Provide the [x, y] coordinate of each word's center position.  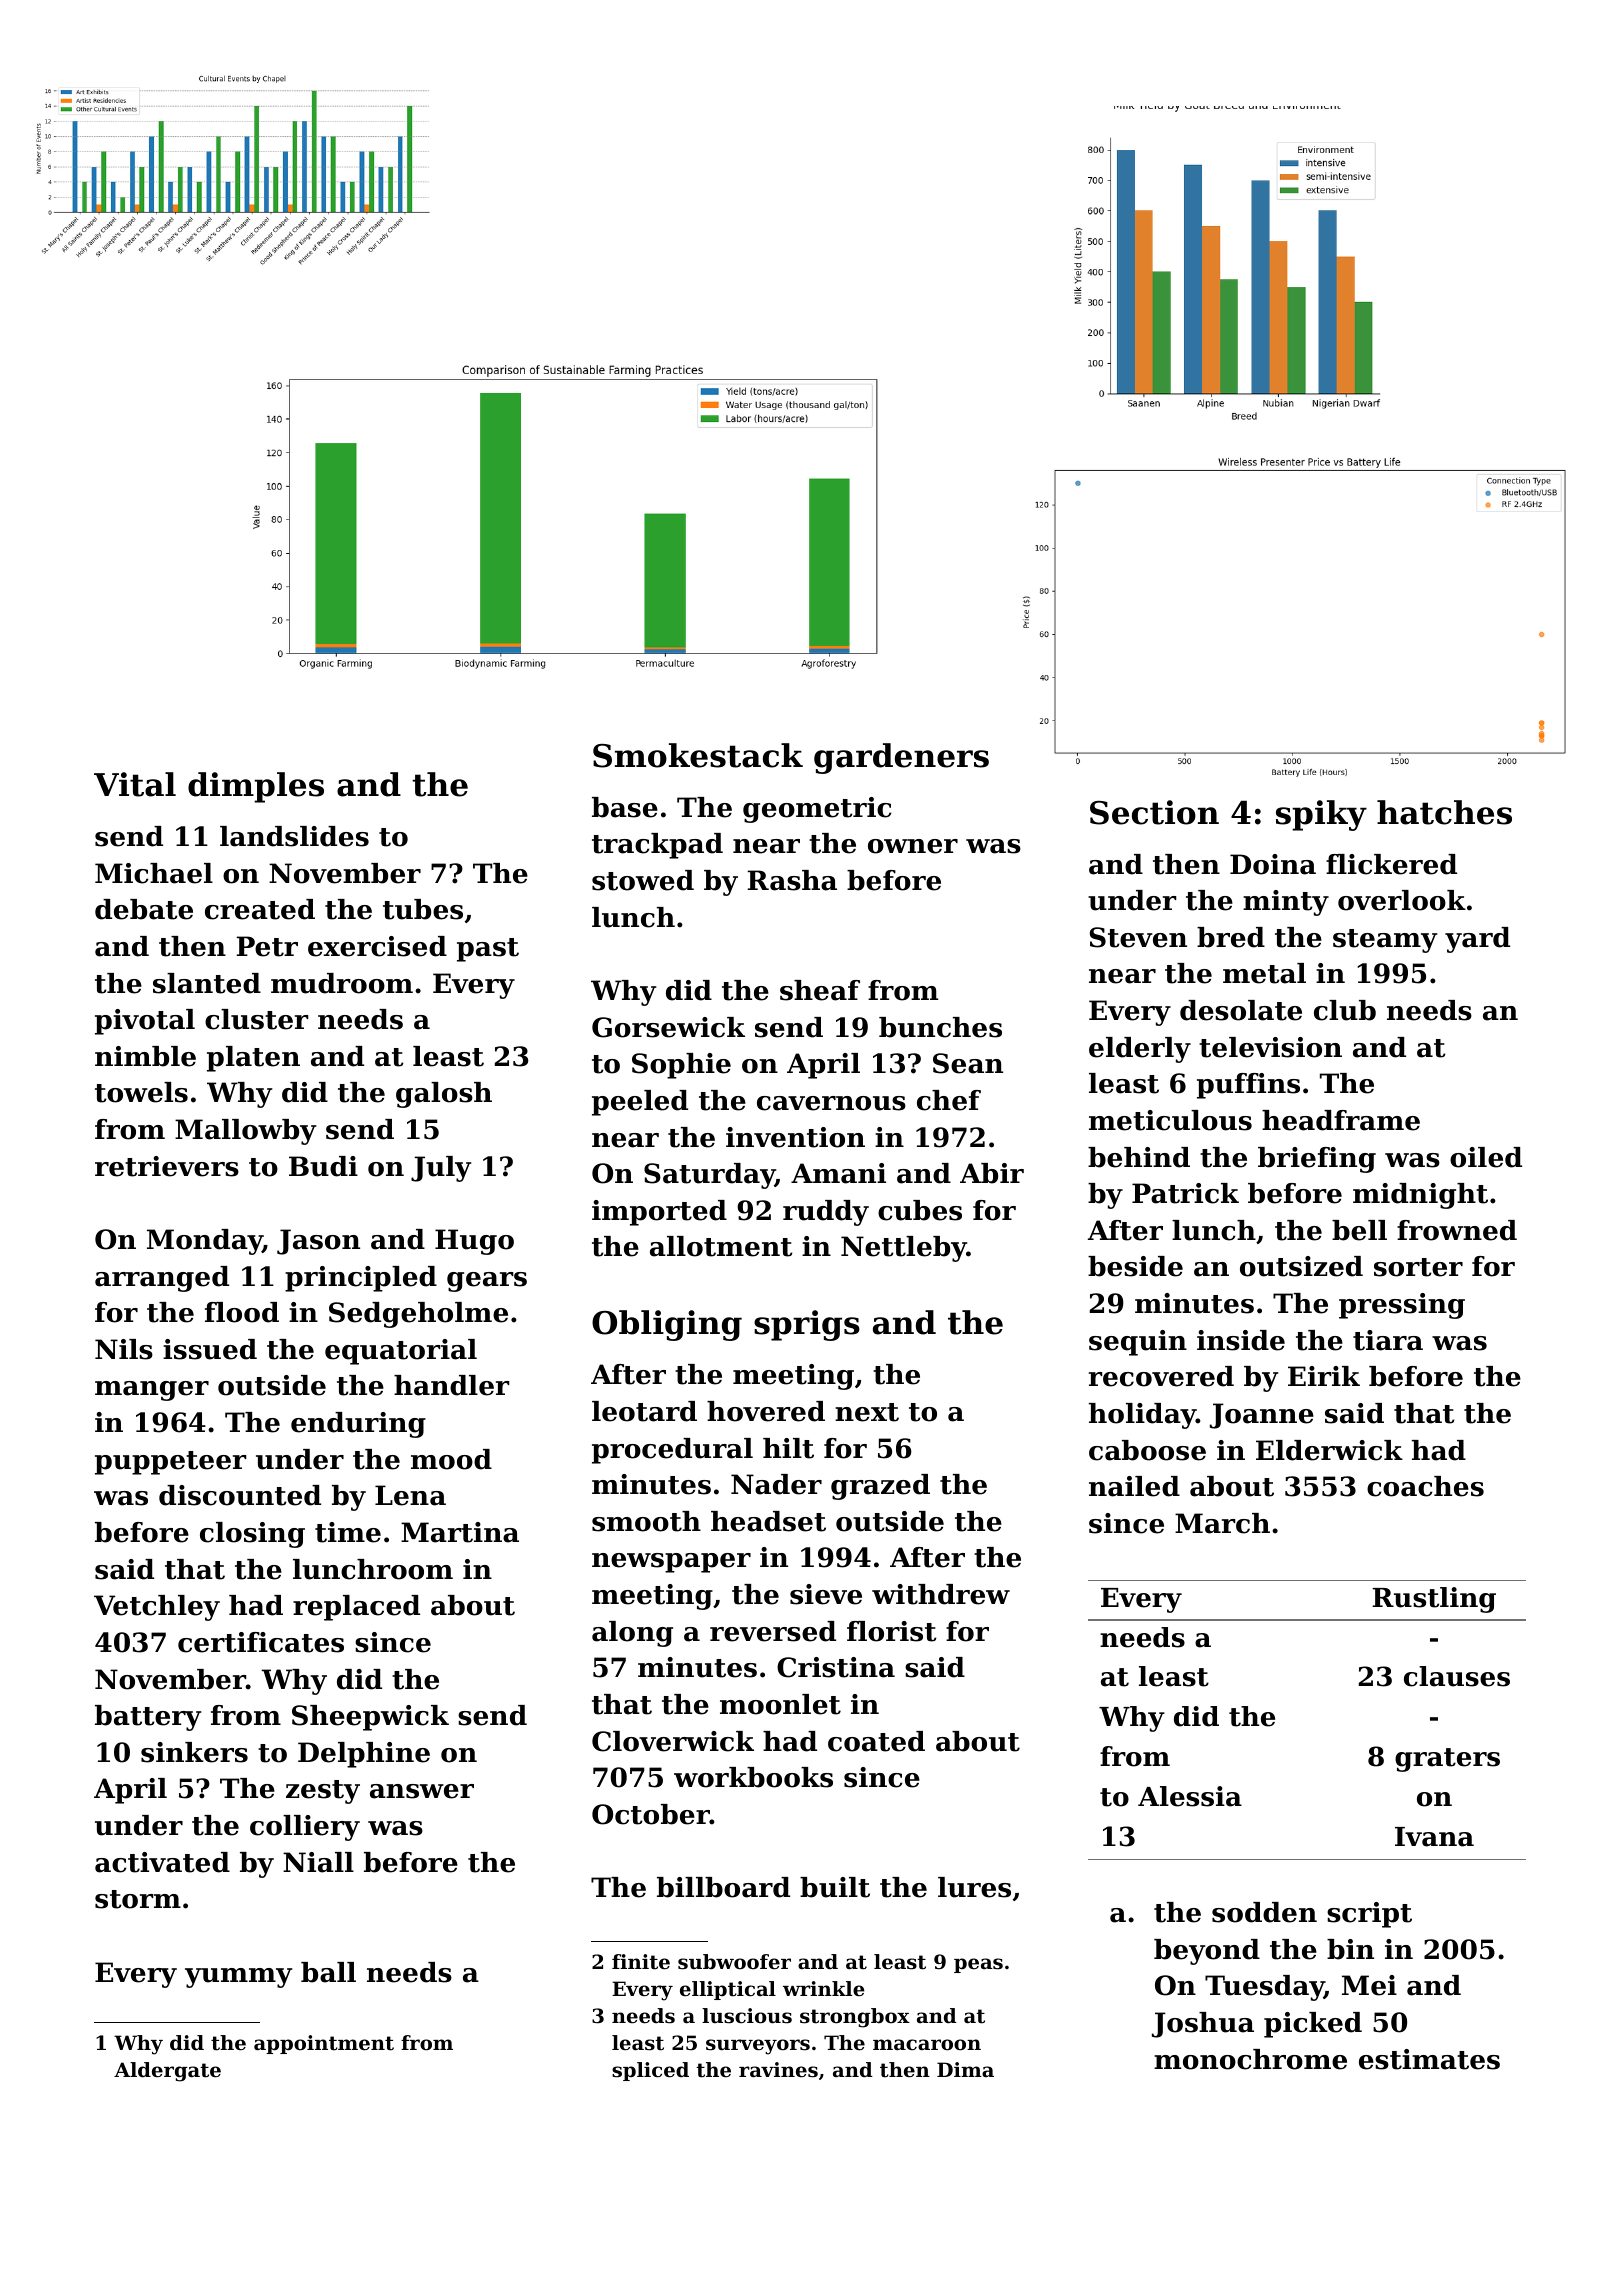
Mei [1369, 1985]
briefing [1317, 1160]
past [488, 950]
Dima [965, 2069]
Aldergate [167, 2072]
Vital [135, 784]
